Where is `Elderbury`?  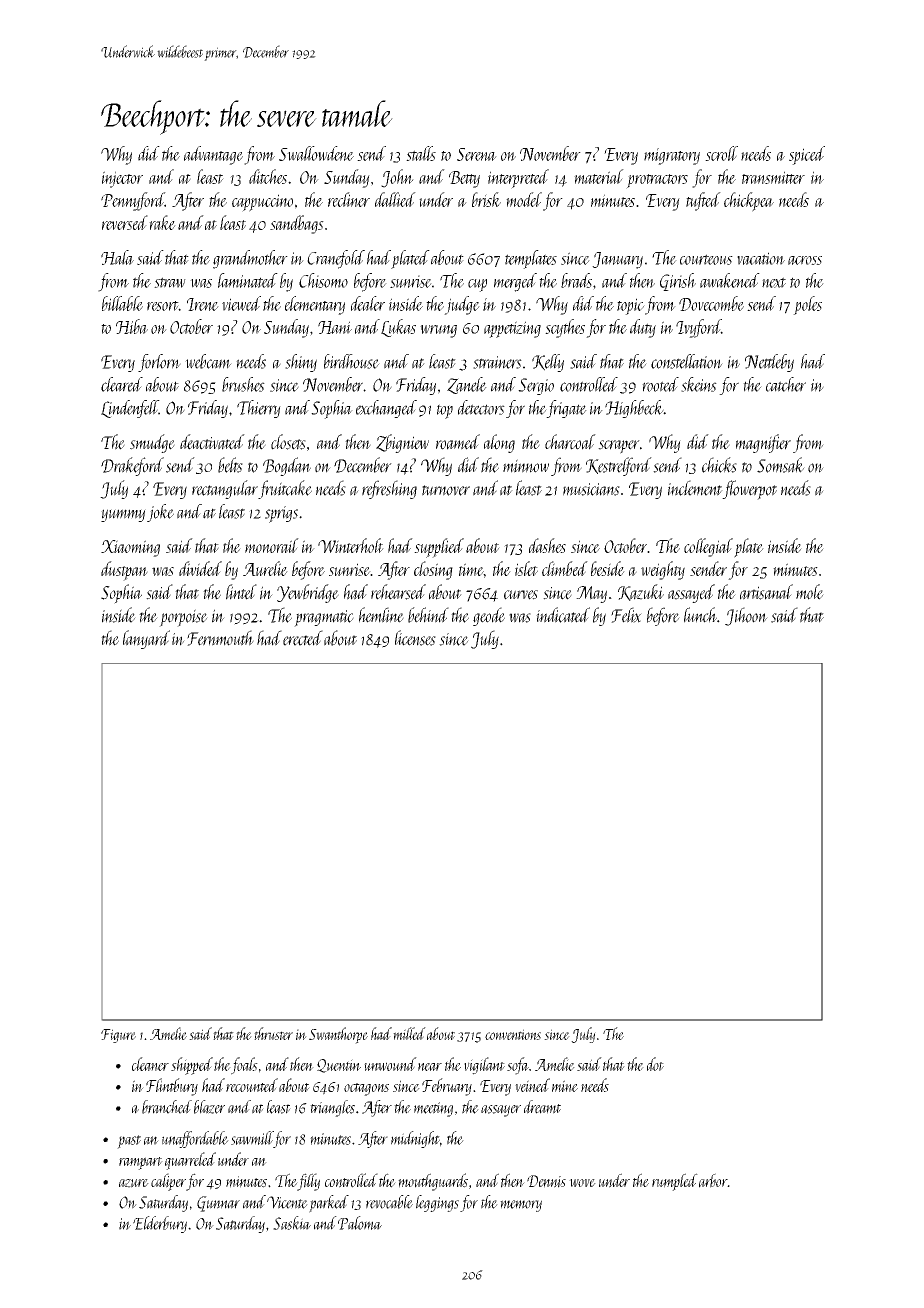
Elderbury is located at coordinates (160, 1224).
